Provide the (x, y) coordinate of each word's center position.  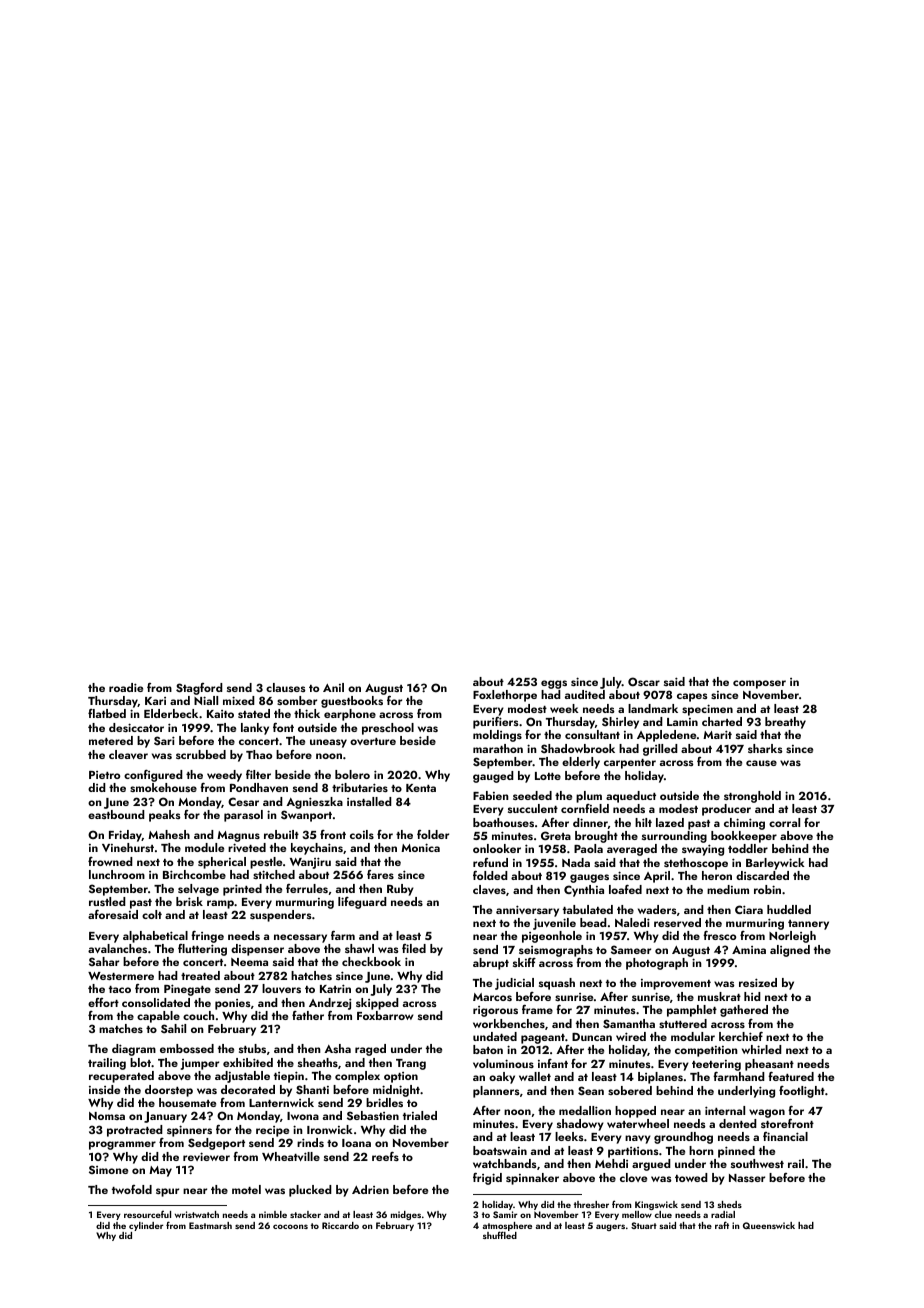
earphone (350, 715)
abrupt (491, 964)
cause (761, 763)
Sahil (173, 1028)
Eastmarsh (210, 1225)
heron (717, 875)
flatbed (107, 713)
